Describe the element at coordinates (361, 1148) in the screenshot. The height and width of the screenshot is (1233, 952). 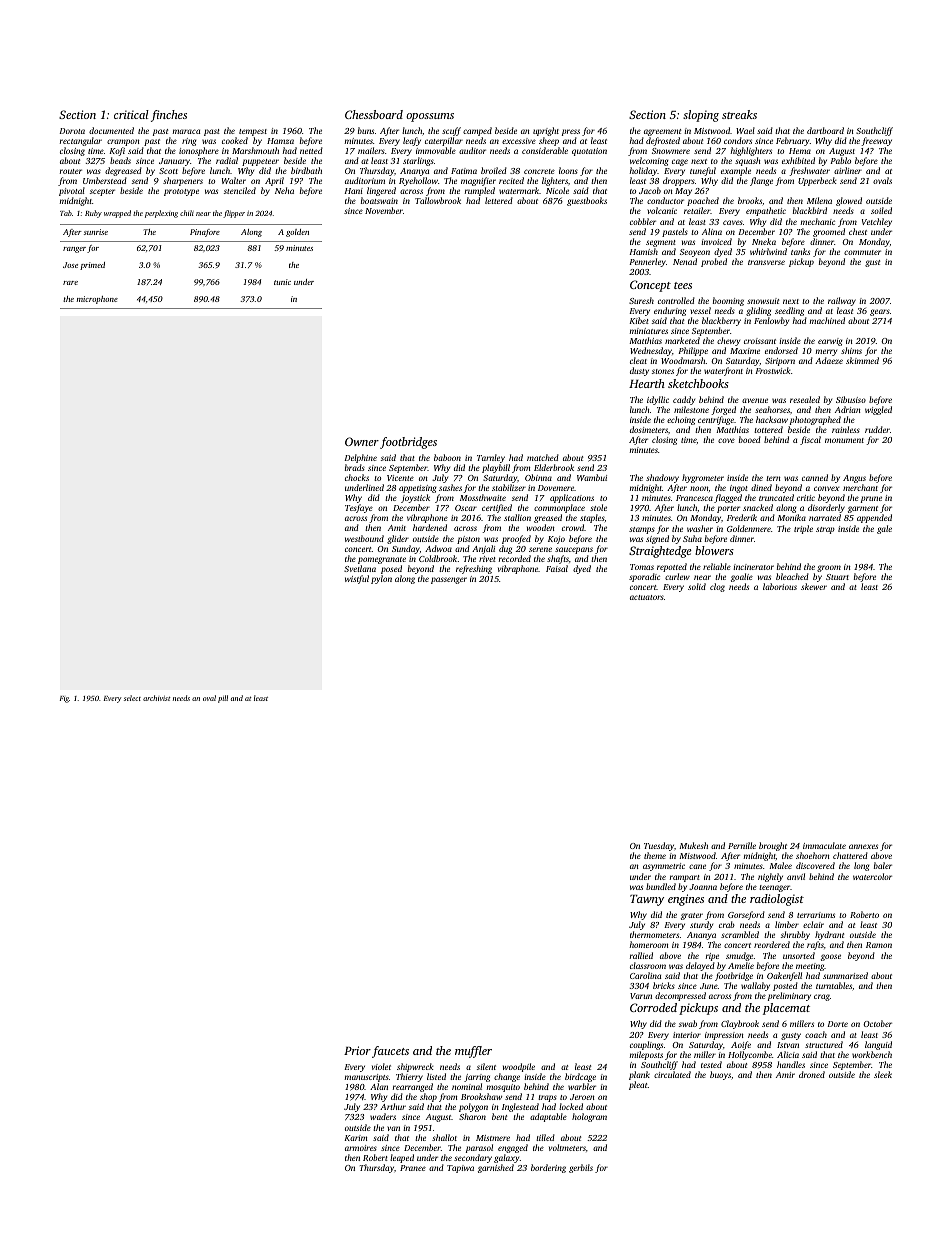
I see `armoires` at that location.
